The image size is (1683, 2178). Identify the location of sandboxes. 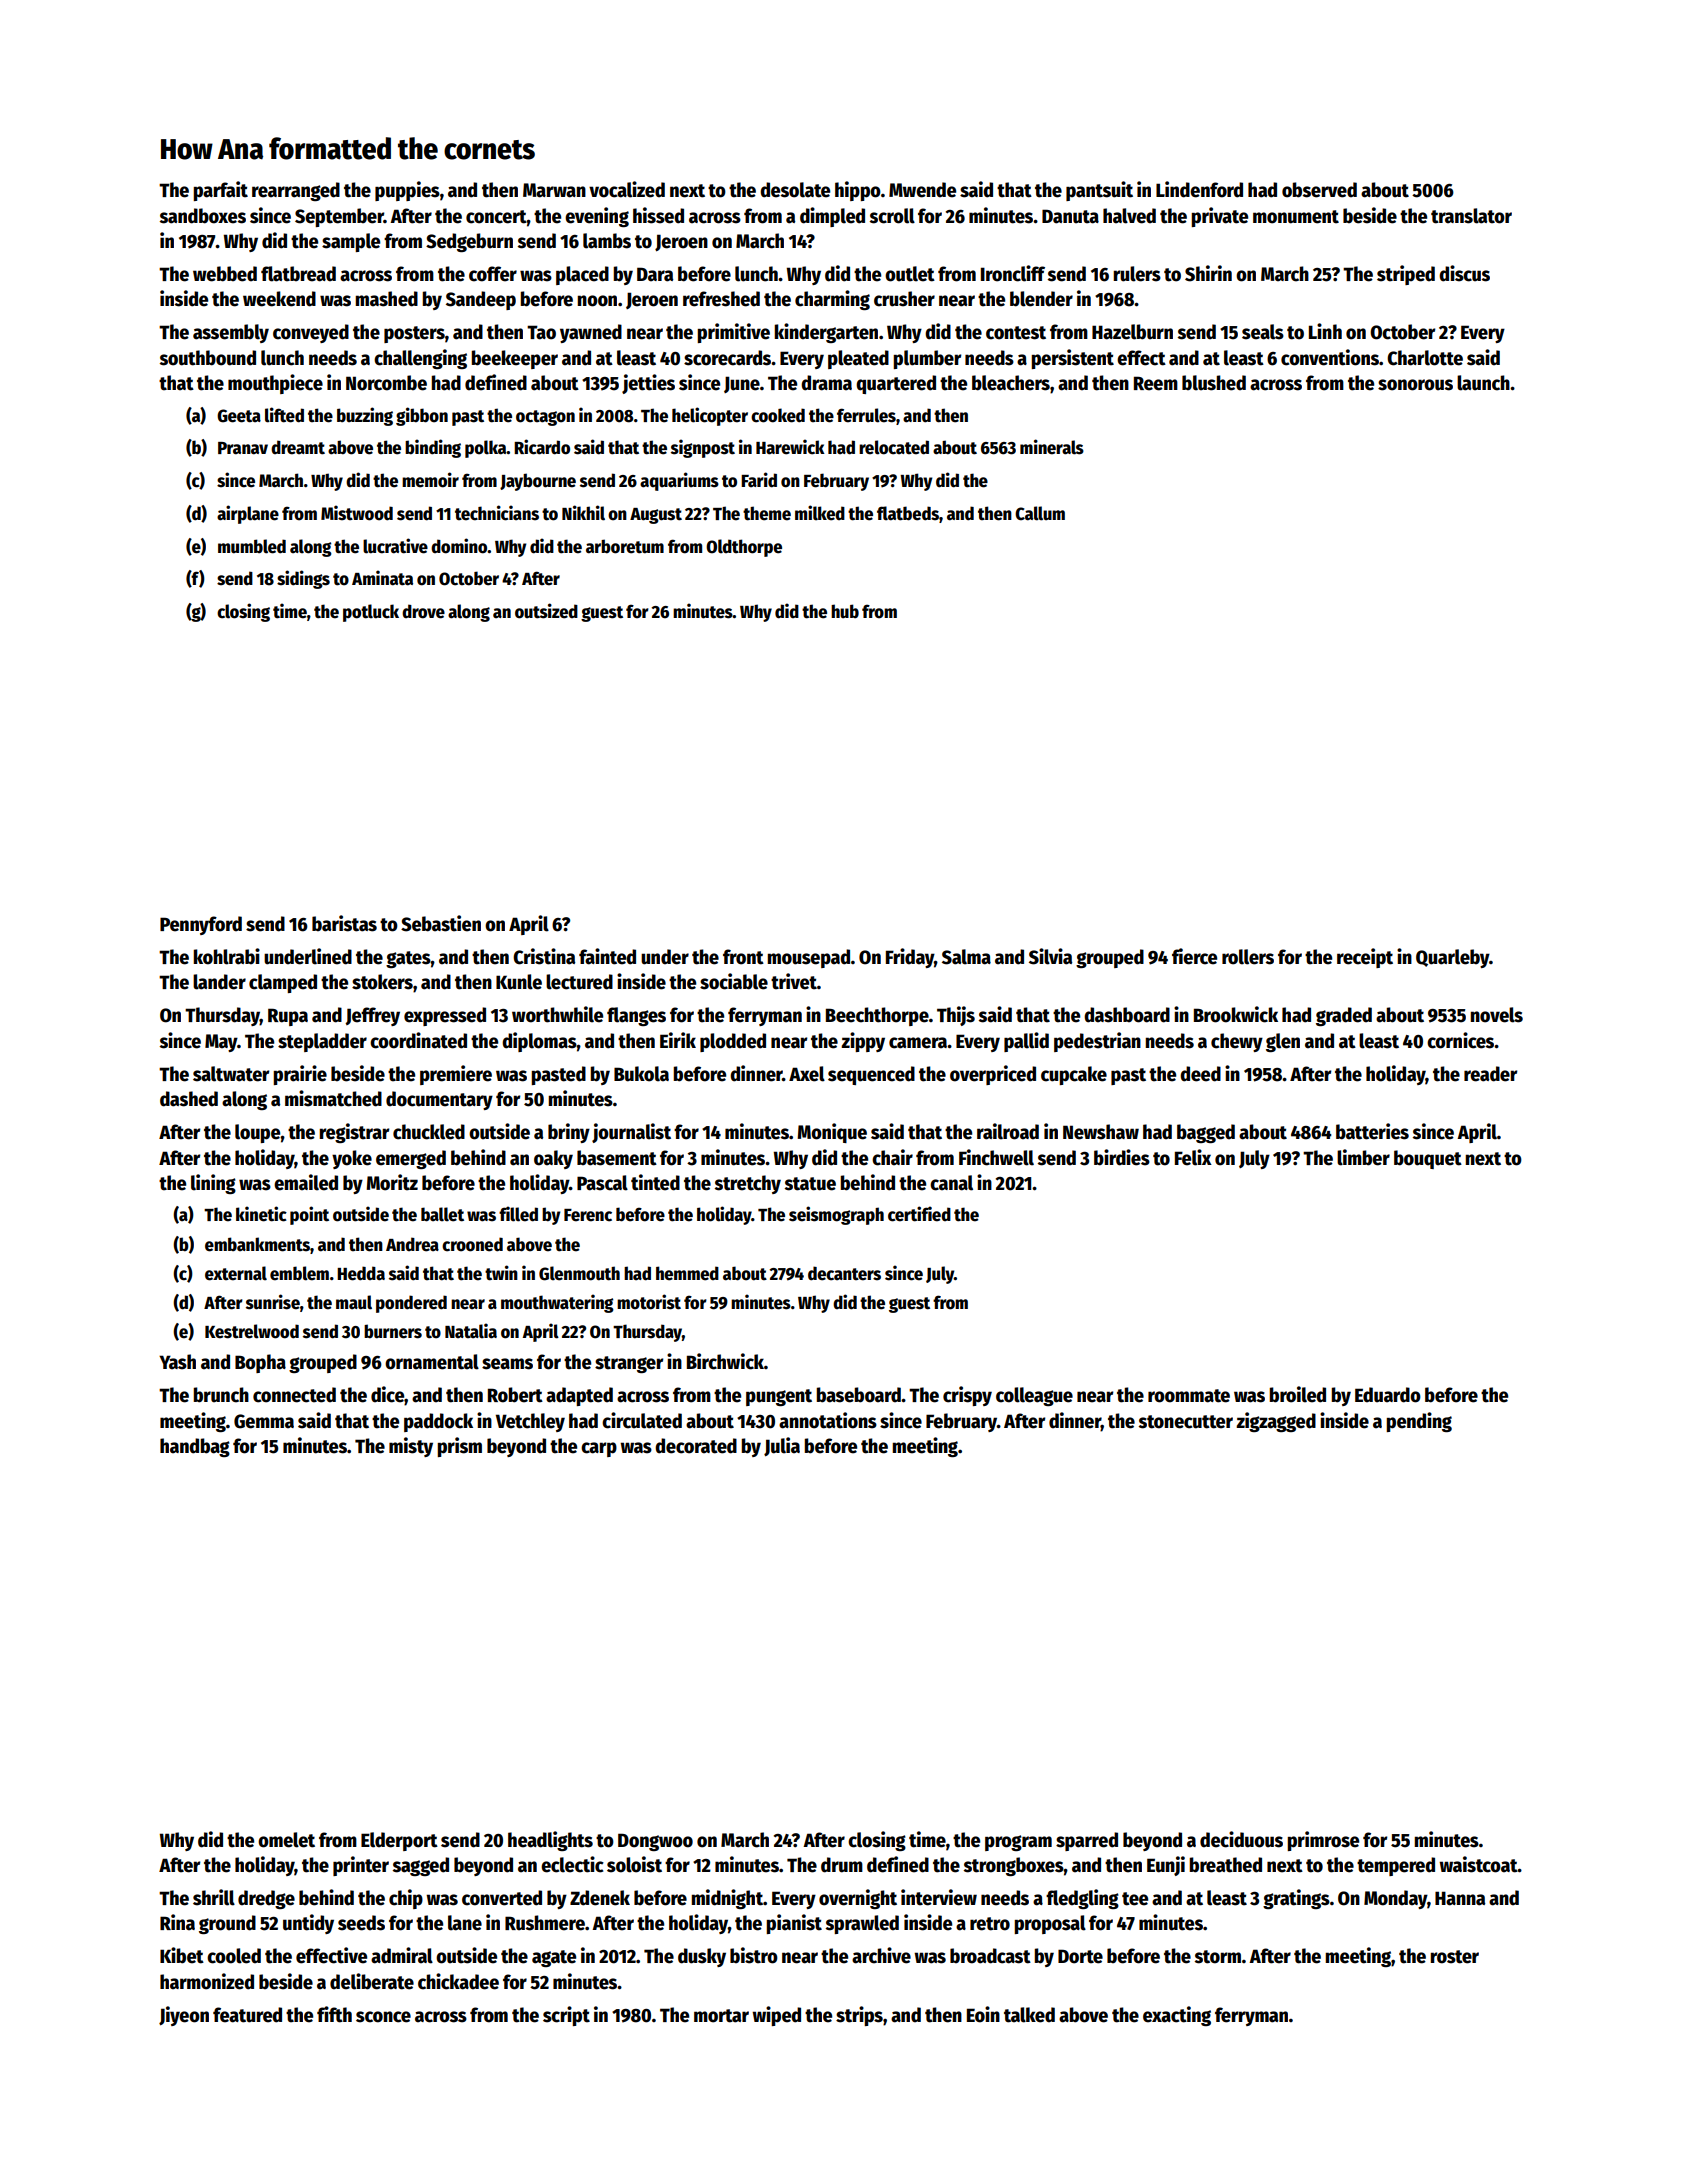
(203, 216).
